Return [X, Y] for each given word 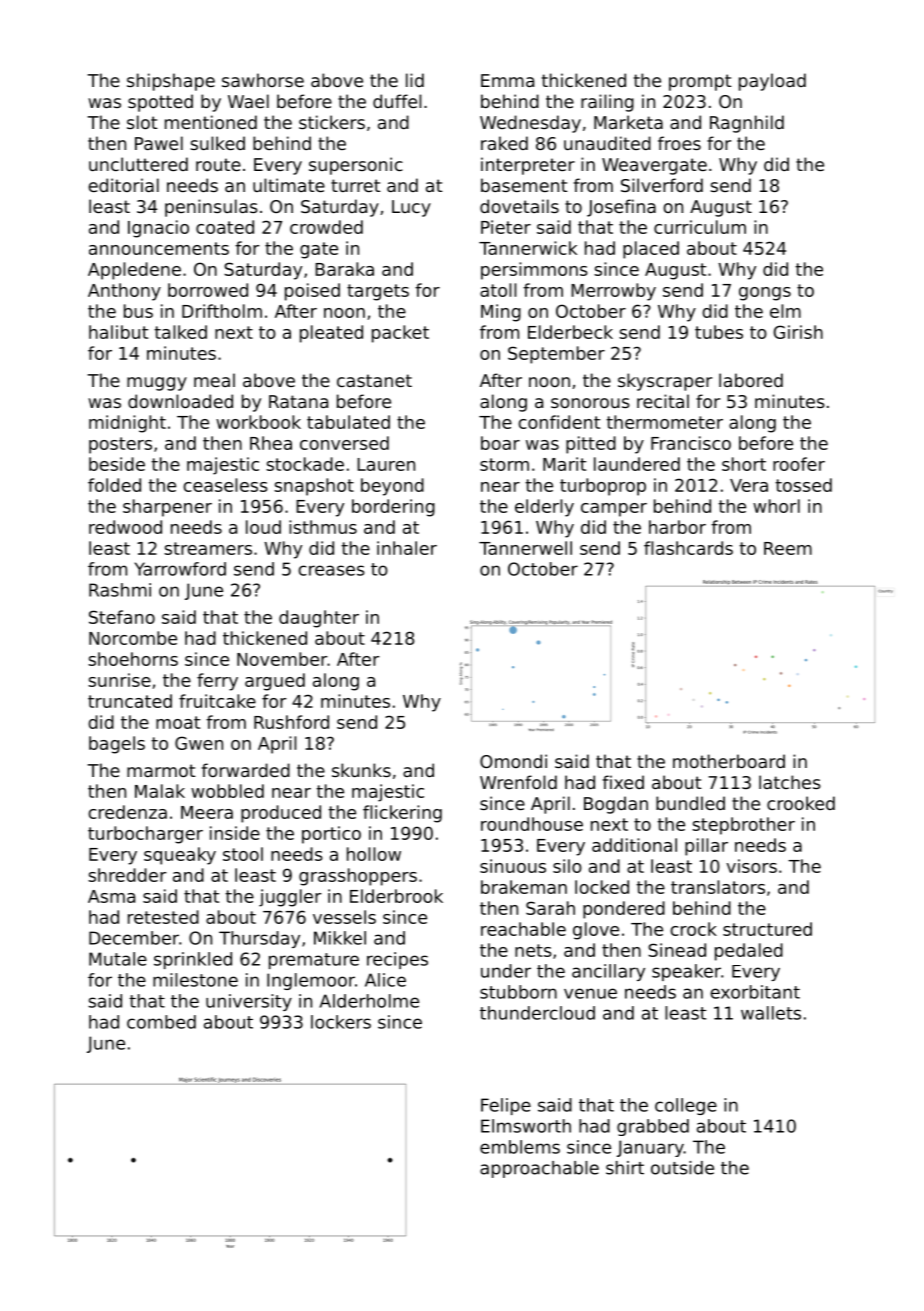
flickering [402, 814]
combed [161, 1022]
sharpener [167, 508]
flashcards [688, 548]
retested [163, 917]
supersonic [356, 166]
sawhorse [263, 80]
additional [634, 845]
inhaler [407, 548]
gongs [765, 294]
